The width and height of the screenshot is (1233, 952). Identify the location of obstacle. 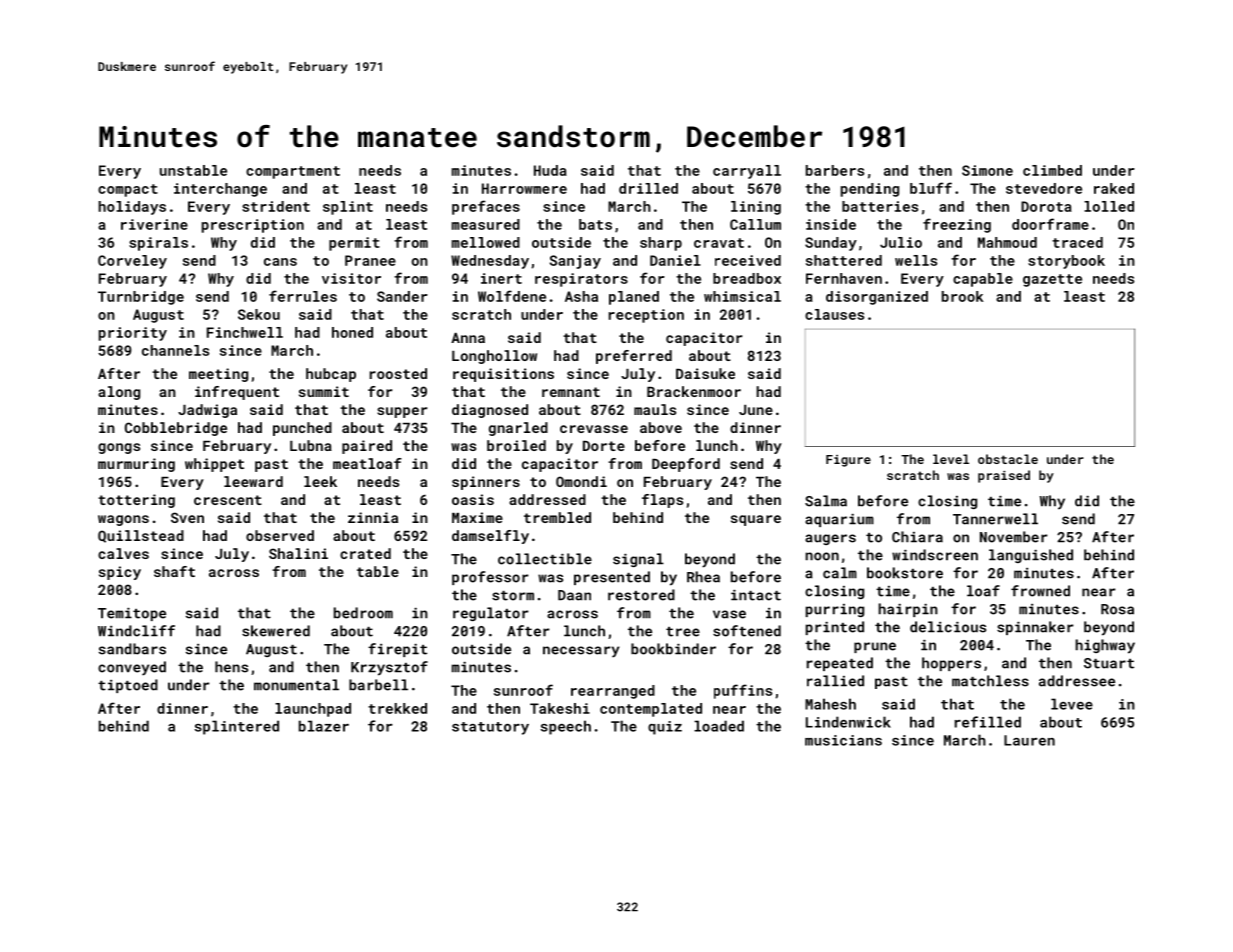
(1008, 459).
